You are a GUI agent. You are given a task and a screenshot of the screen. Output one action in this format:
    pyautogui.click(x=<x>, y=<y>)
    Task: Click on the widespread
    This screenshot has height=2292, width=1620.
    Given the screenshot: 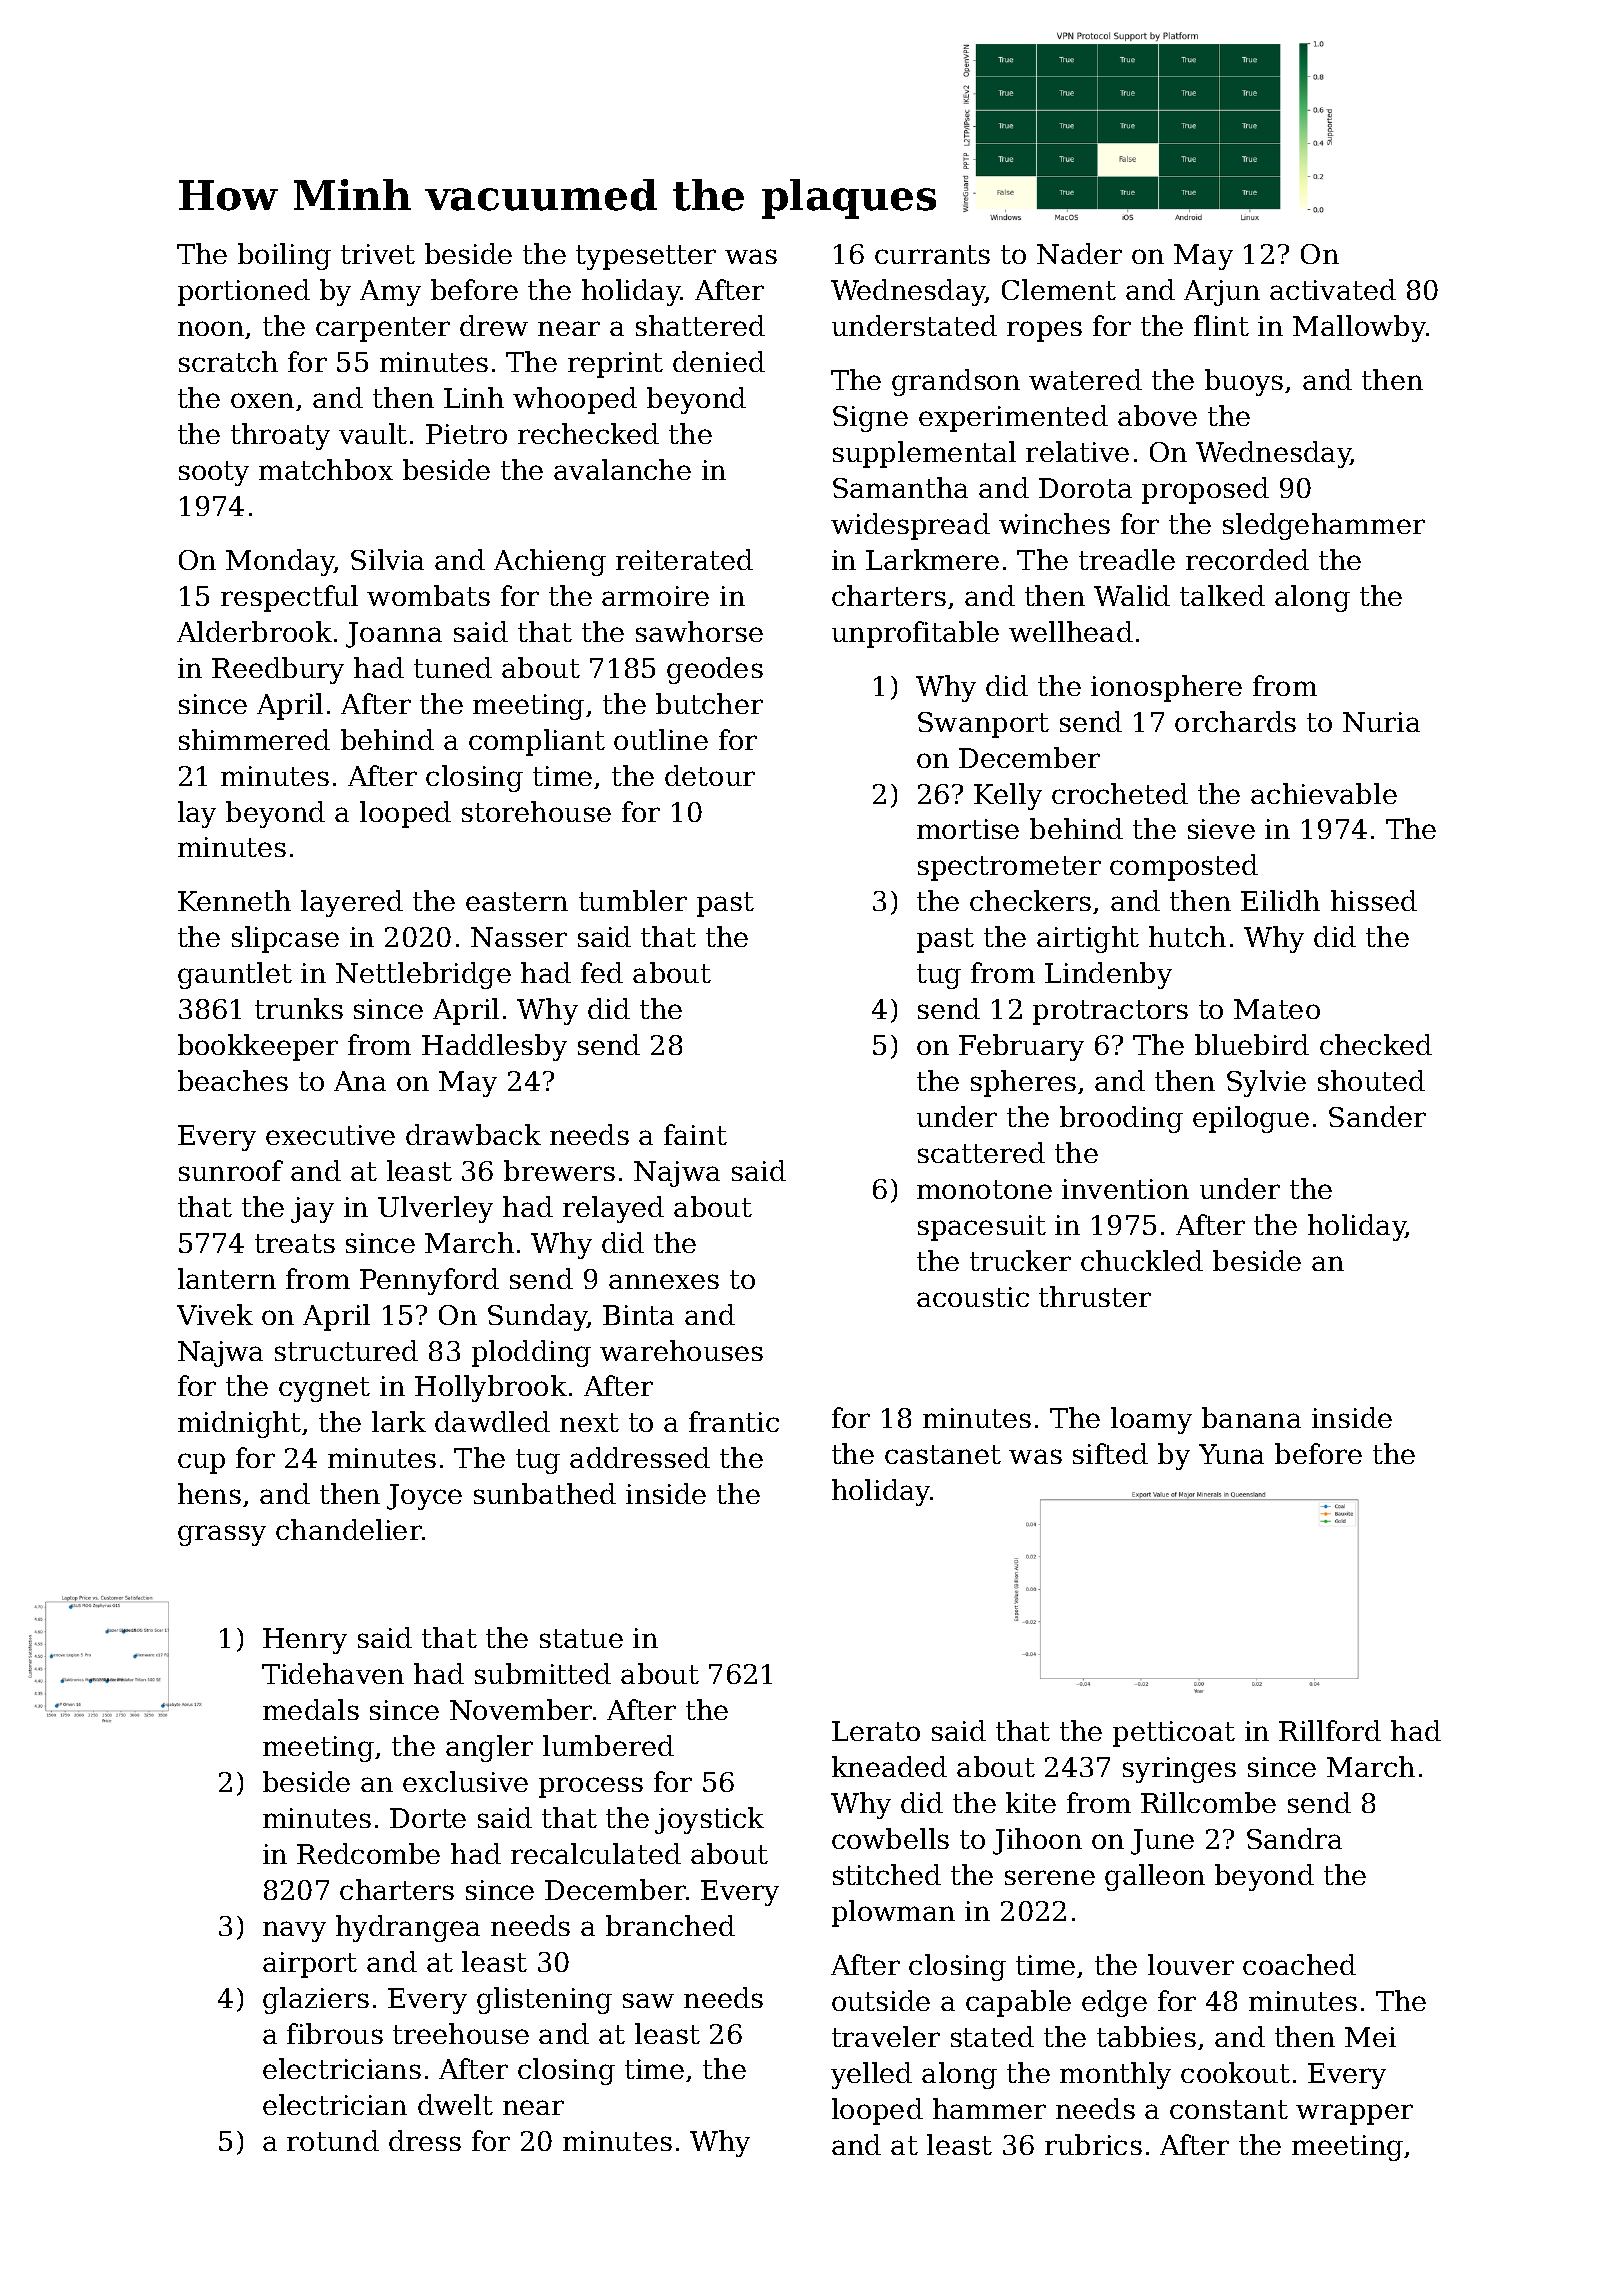 What is the action you would take?
    pyautogui.click(x=910, y=526)
